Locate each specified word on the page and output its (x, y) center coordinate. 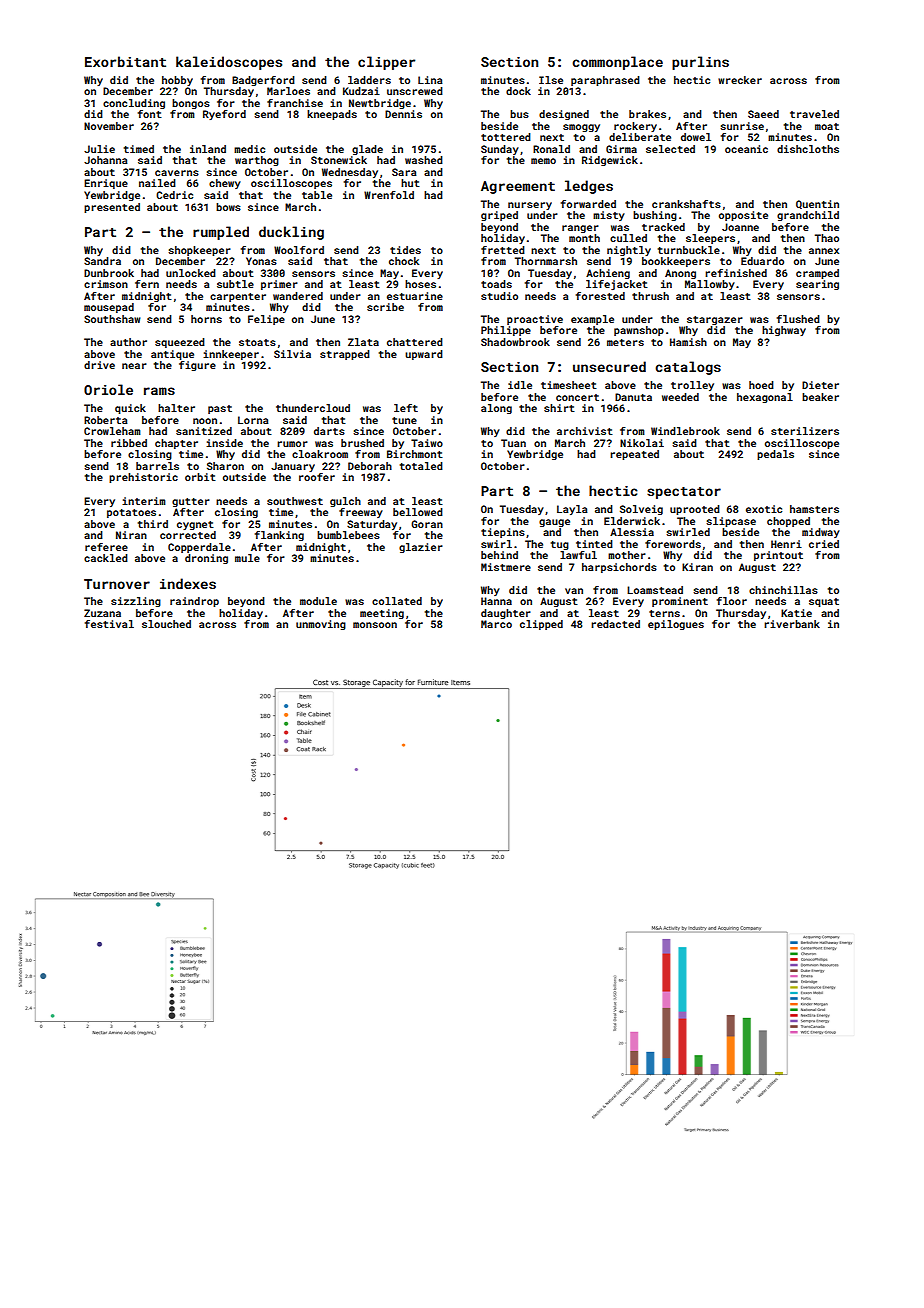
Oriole (108, 389)
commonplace (617, 63)
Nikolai (642, 443)
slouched (166, 624)
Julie (99, 149)
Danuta (633, 397)
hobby (177, 81)
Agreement (518, 187)
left (406, 408)
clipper (386, 63)
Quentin (817, 204)
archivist (585, 431)
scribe (385, 307)
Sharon (225, 466)
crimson (106, 284)
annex (824, 251)
